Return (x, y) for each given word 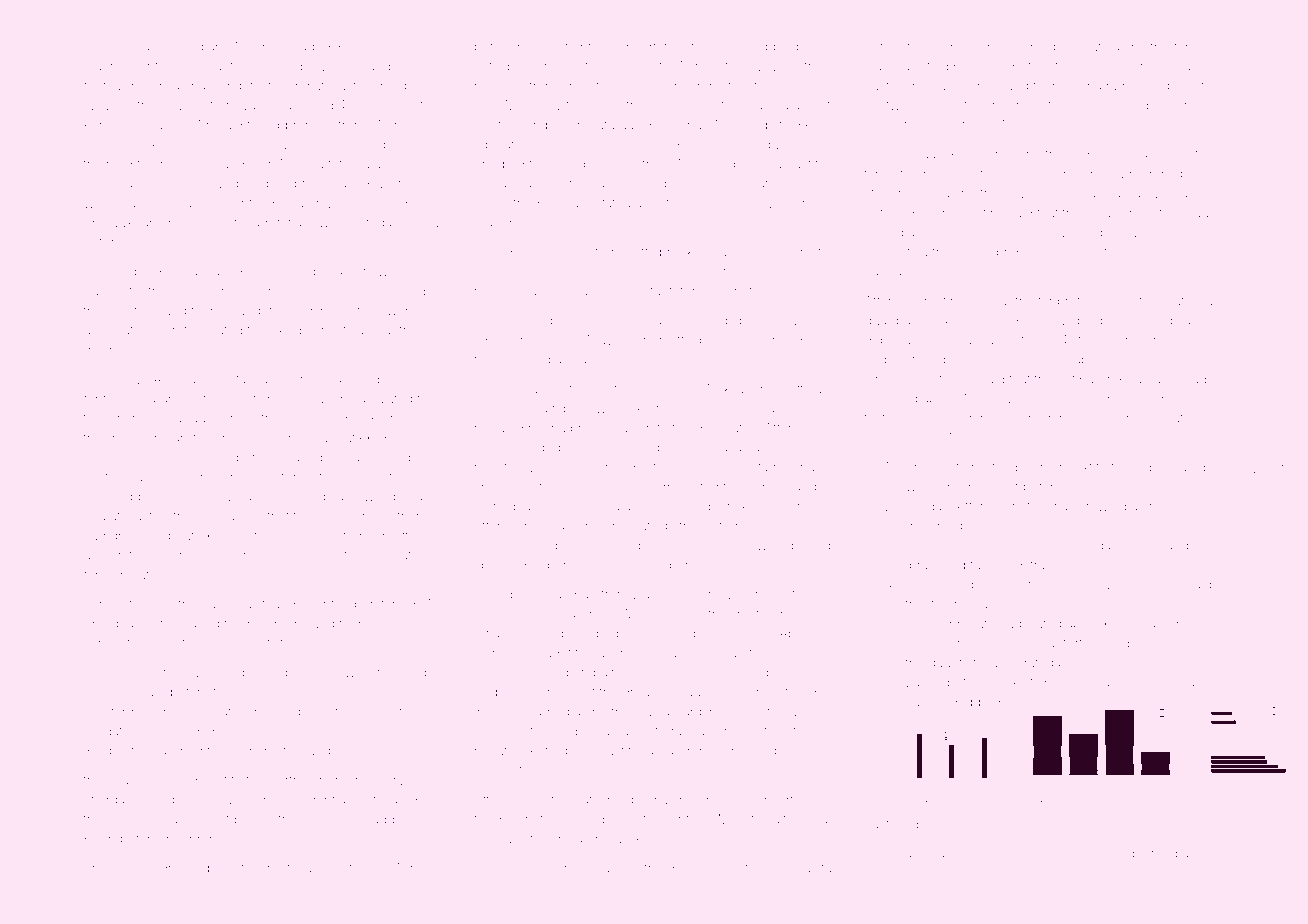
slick (1018, 360)
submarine (668, 653)
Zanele (104, 604)
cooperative (382, 48)
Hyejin (160, 331)
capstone (1002, 855)
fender (661, 818)
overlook (628, 66)
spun (747, 323)
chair (316, 820)
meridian (980, 604)
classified (920, 65)
